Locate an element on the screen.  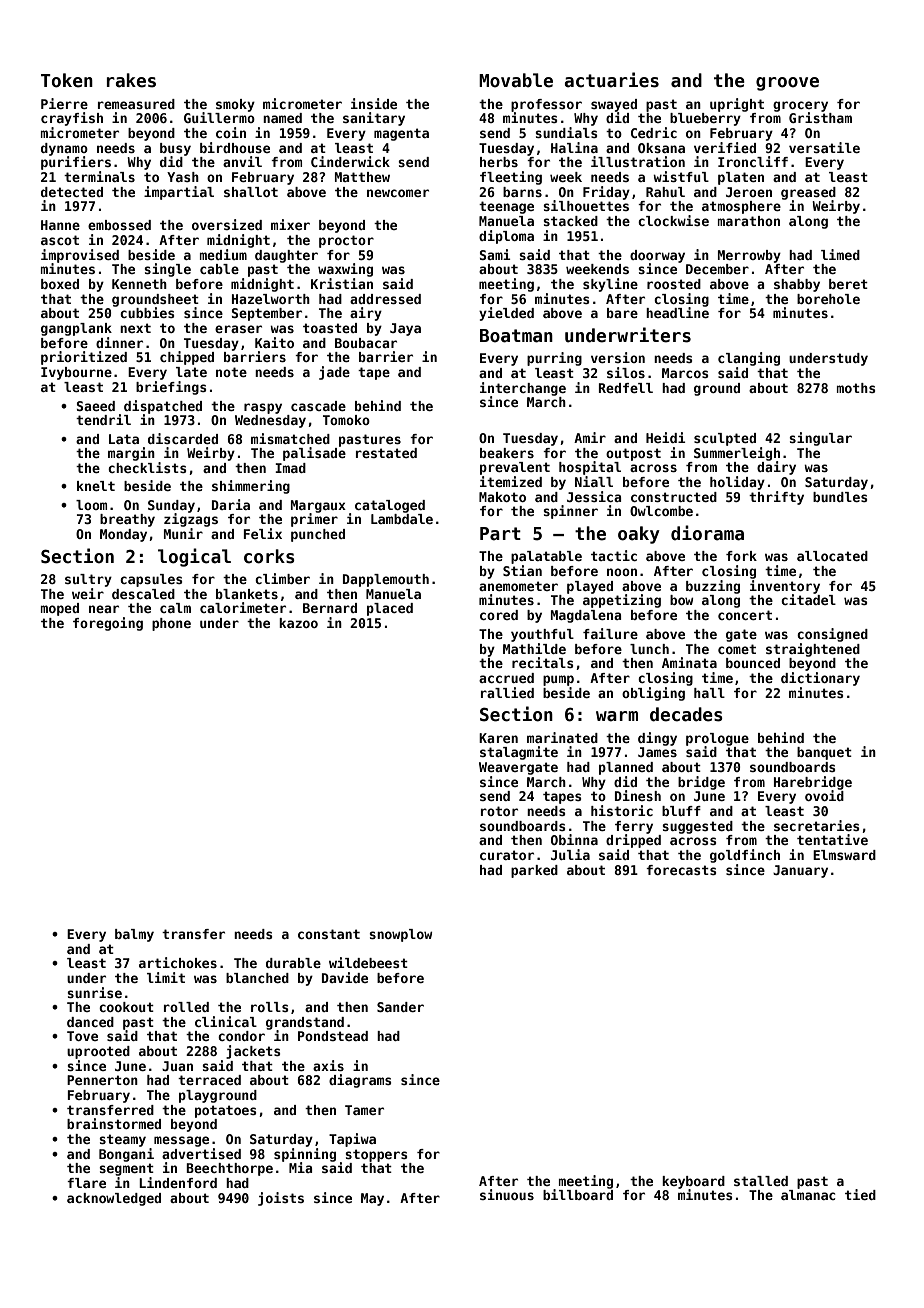
bundles is located at coordinates (840, 497).
